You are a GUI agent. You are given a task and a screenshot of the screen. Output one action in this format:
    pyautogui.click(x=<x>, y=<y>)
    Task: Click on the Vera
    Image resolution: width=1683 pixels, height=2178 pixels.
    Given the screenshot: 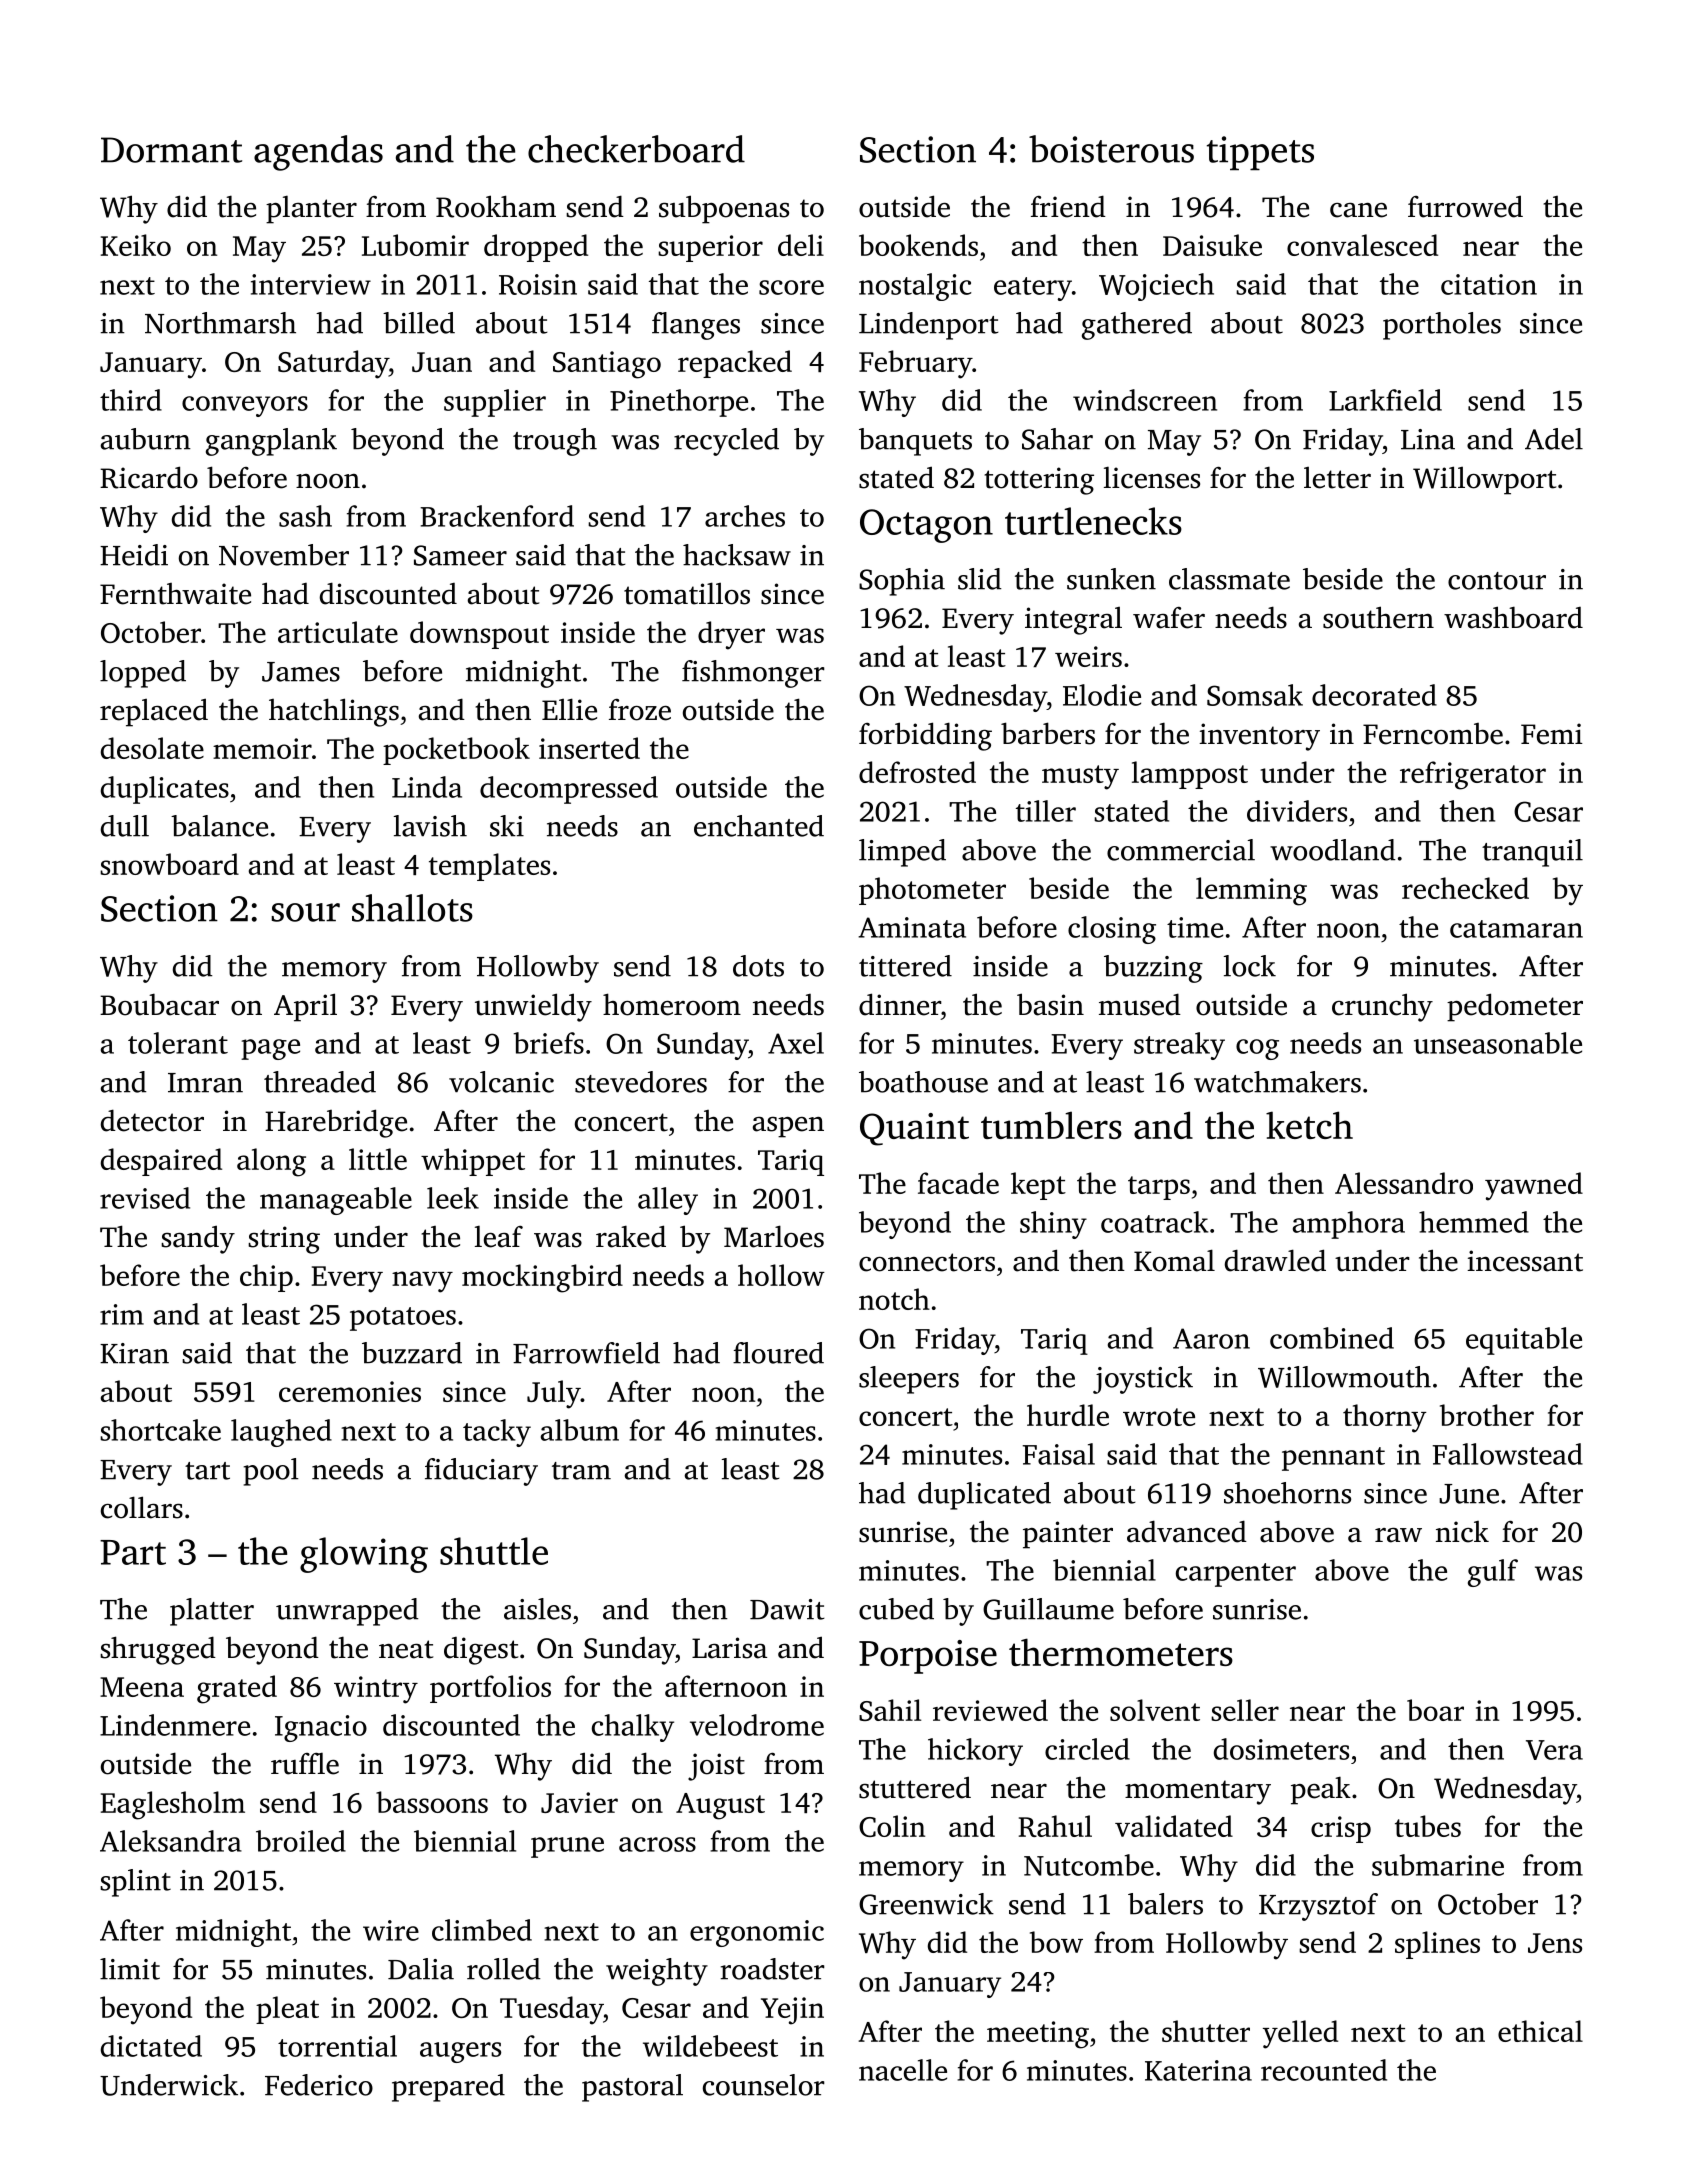 What is the action you would take?
    pyautogui.click(x=1554, y=1750)
